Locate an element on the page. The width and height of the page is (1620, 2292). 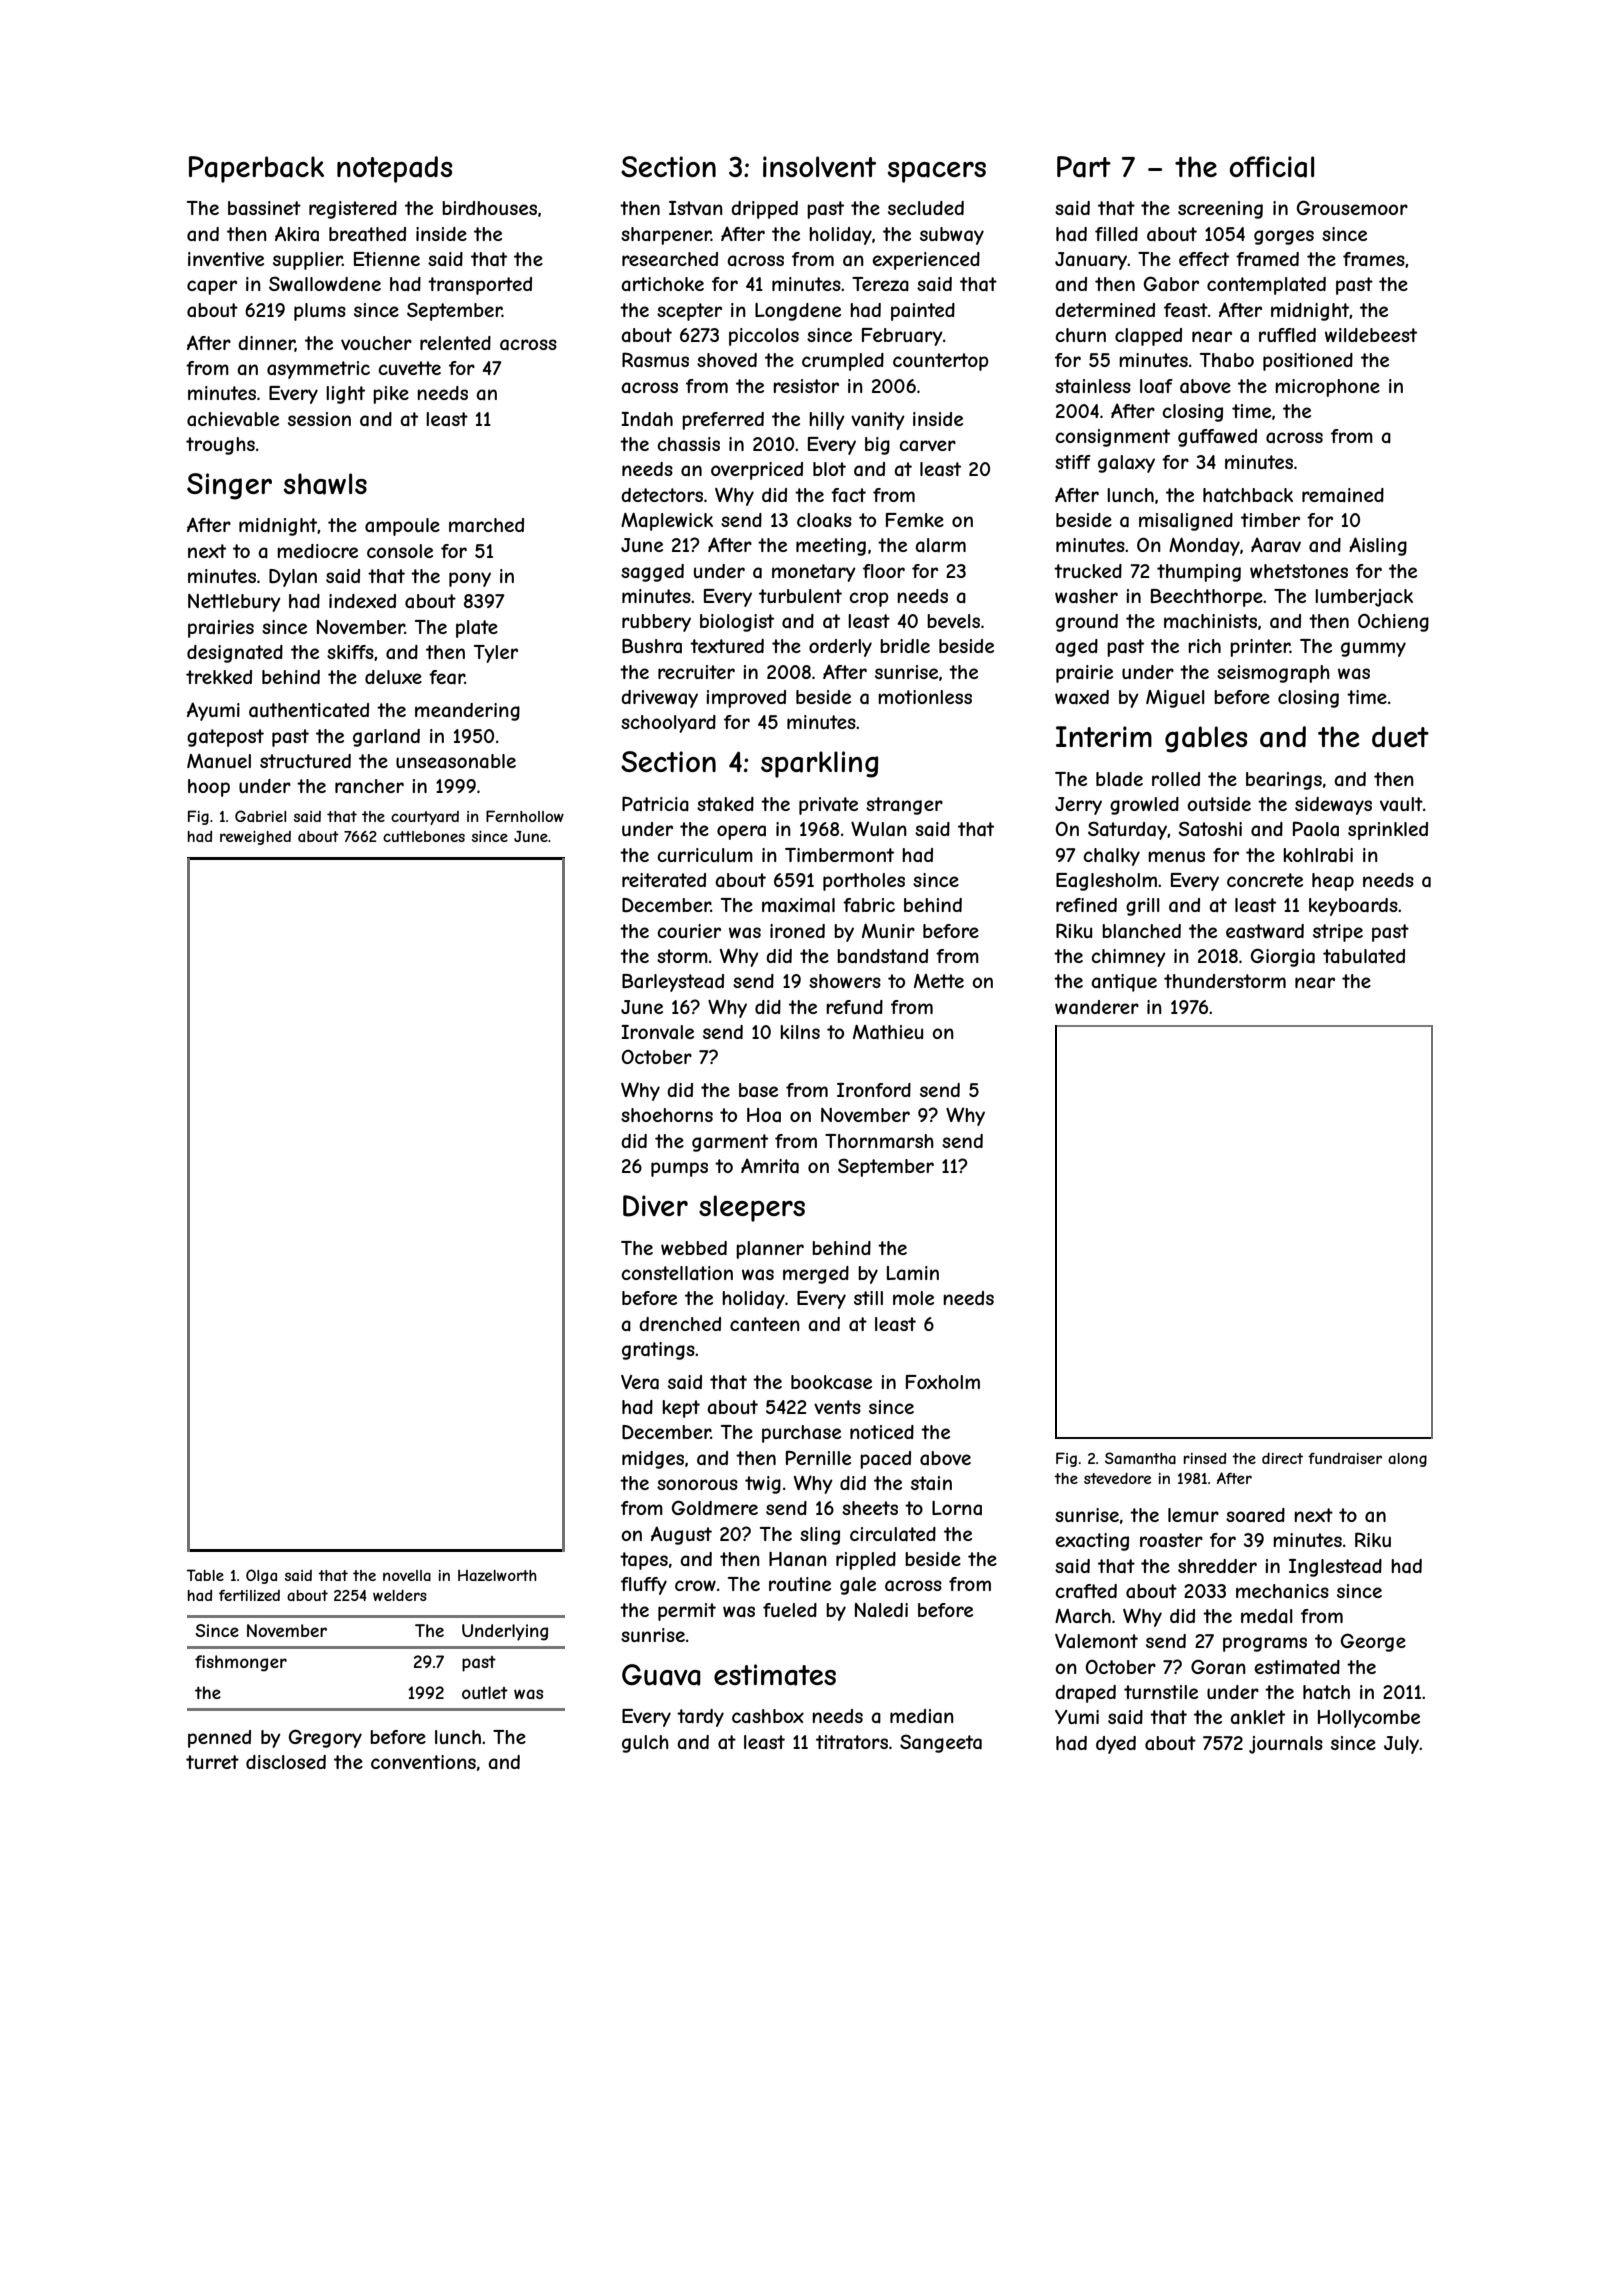
titrators is located at coordinates (852, 1742).
